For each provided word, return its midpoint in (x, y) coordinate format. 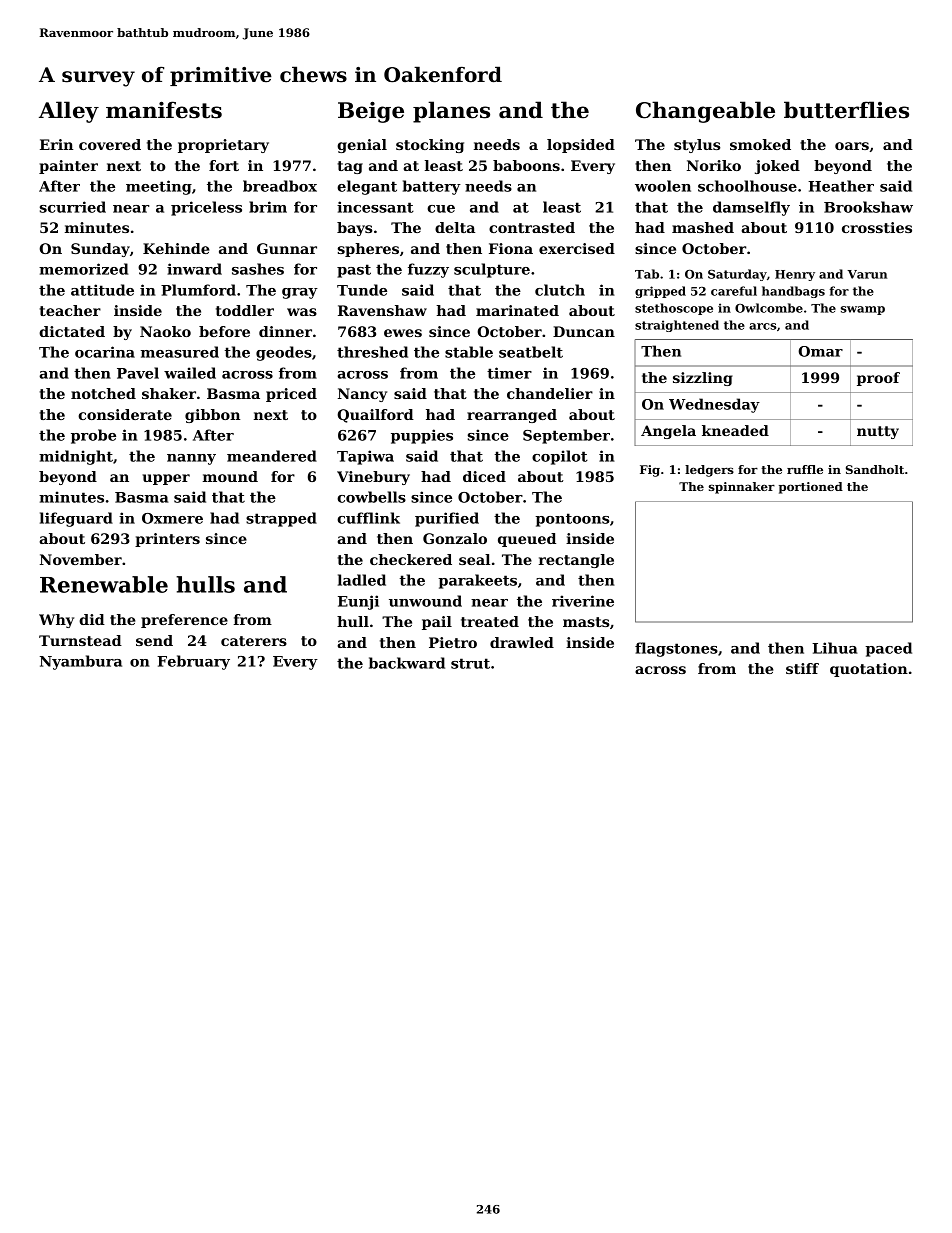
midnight (76, 457)
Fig (650, 471)
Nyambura (81, 662)
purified (447, 519)
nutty (878, 432)
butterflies (846, 110)
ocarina (105, 352)
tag (350, 167)
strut (470, 663)
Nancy (362, 395)
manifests (164, 110)
